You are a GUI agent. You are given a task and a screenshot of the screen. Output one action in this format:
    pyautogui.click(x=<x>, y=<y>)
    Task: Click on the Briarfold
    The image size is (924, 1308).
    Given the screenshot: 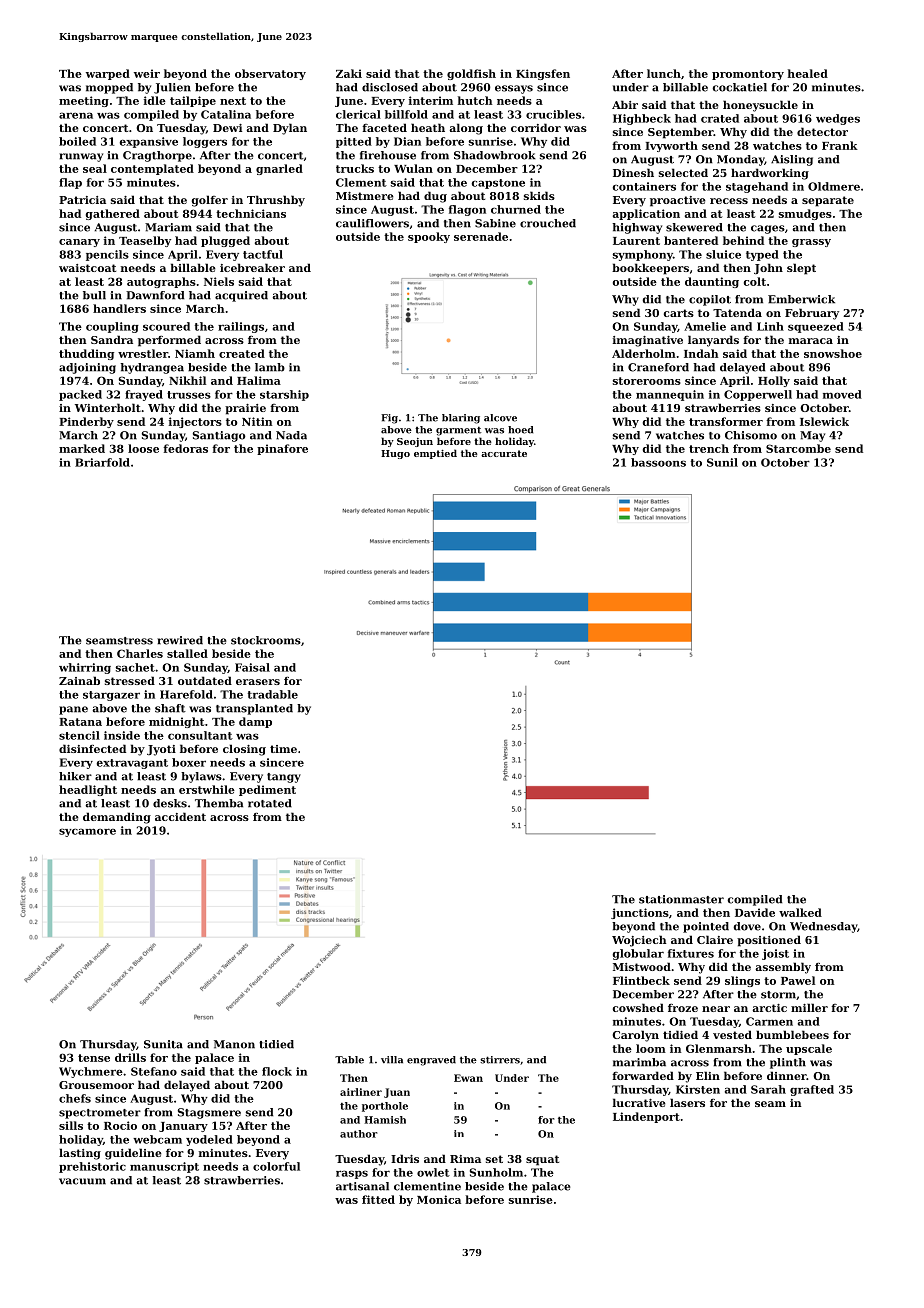 What is the action you would take?
    pyautogui.click(x=102, y=462)
